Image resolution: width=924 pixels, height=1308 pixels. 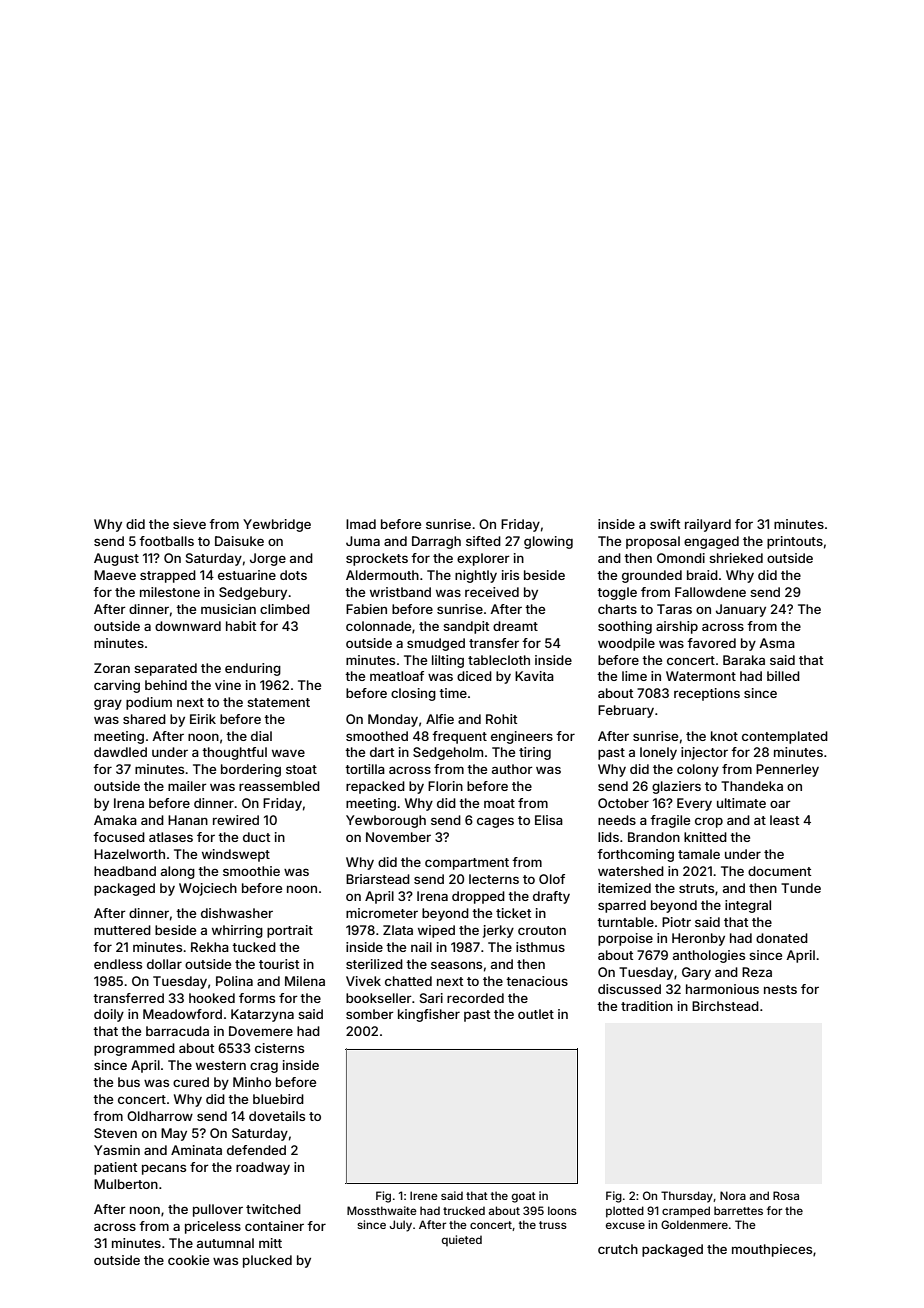 I want to click on nests, so click(x=780, y=989).
